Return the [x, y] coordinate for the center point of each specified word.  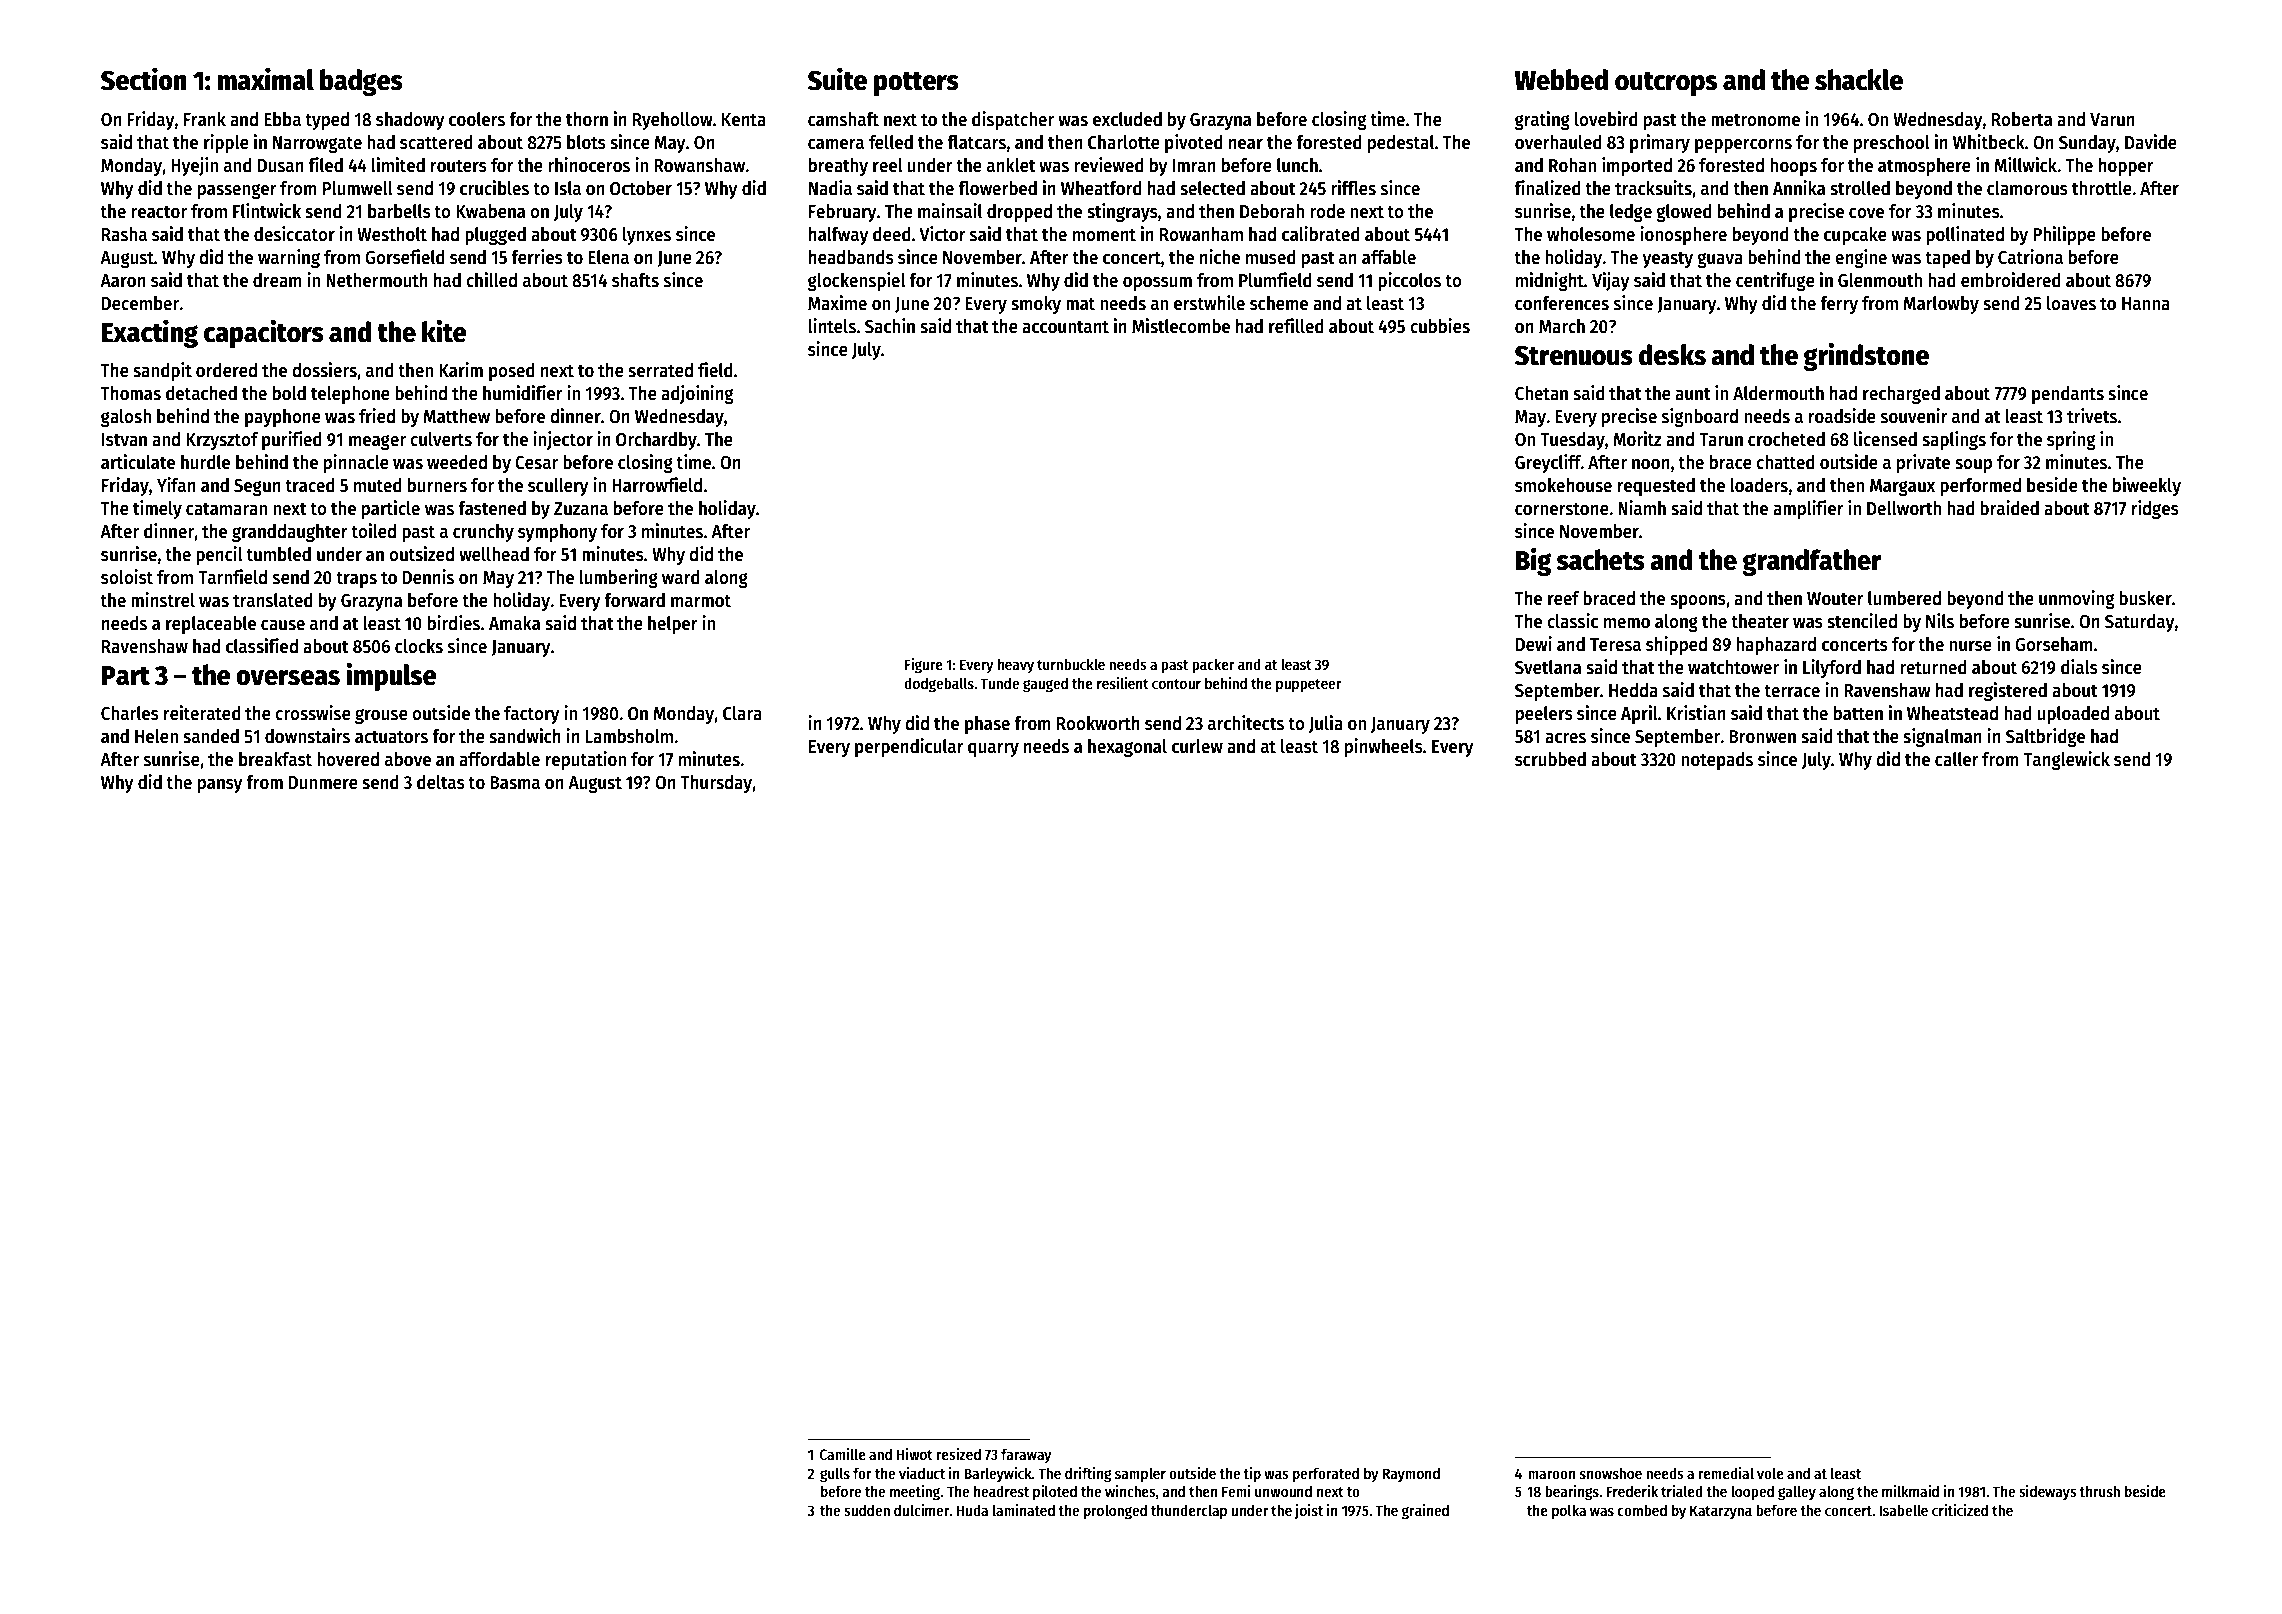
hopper [2126, 167]
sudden [867, 1510]
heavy [1016, 665]
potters [916, 84]
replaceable [211, 625]
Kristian [1696, 713]
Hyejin [194, 166]
